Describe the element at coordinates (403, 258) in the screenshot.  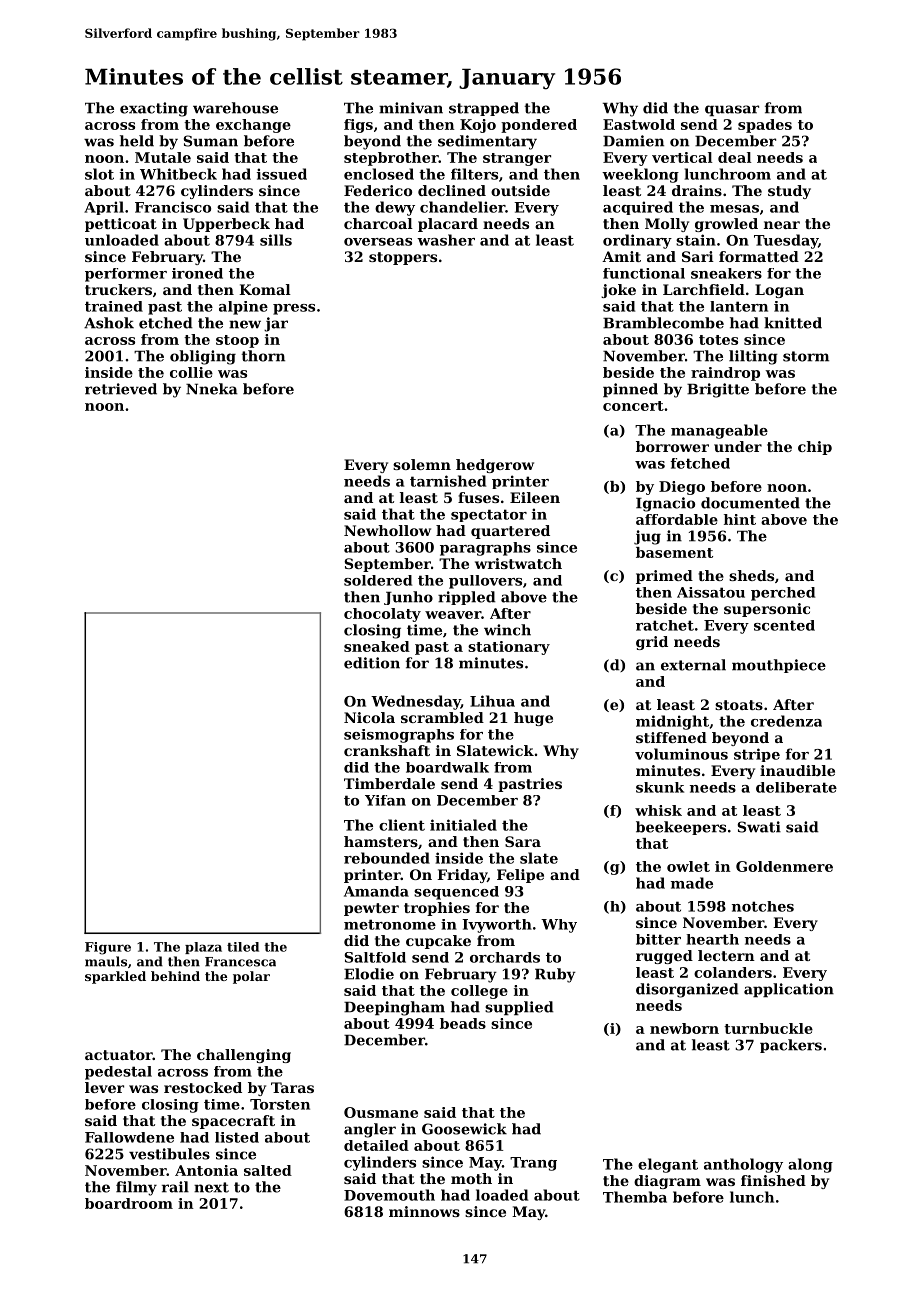
I see `stoppers` at that location.
